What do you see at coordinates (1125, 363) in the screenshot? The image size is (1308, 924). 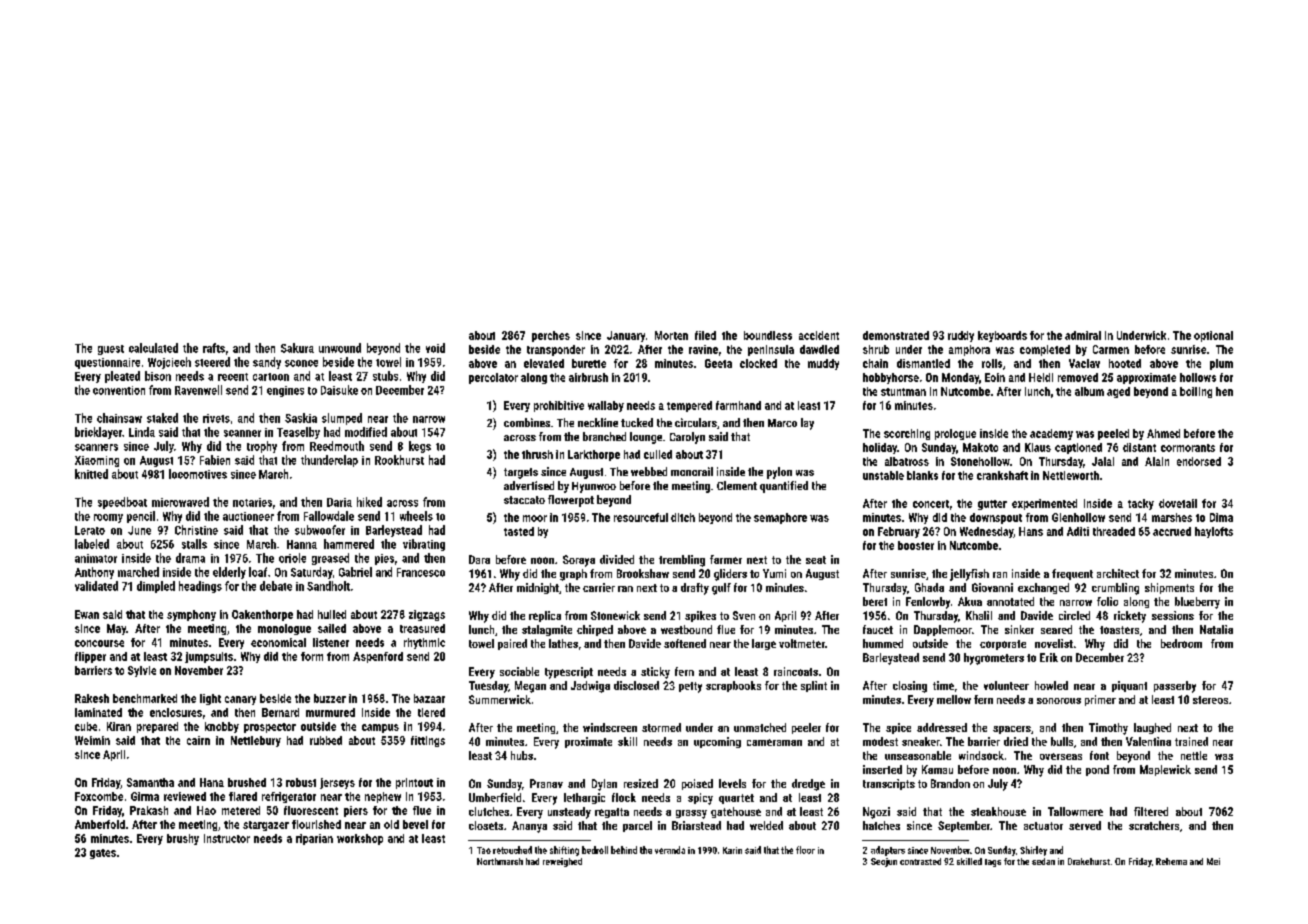 I see `hooted` at bounding box center [1125, 363].
